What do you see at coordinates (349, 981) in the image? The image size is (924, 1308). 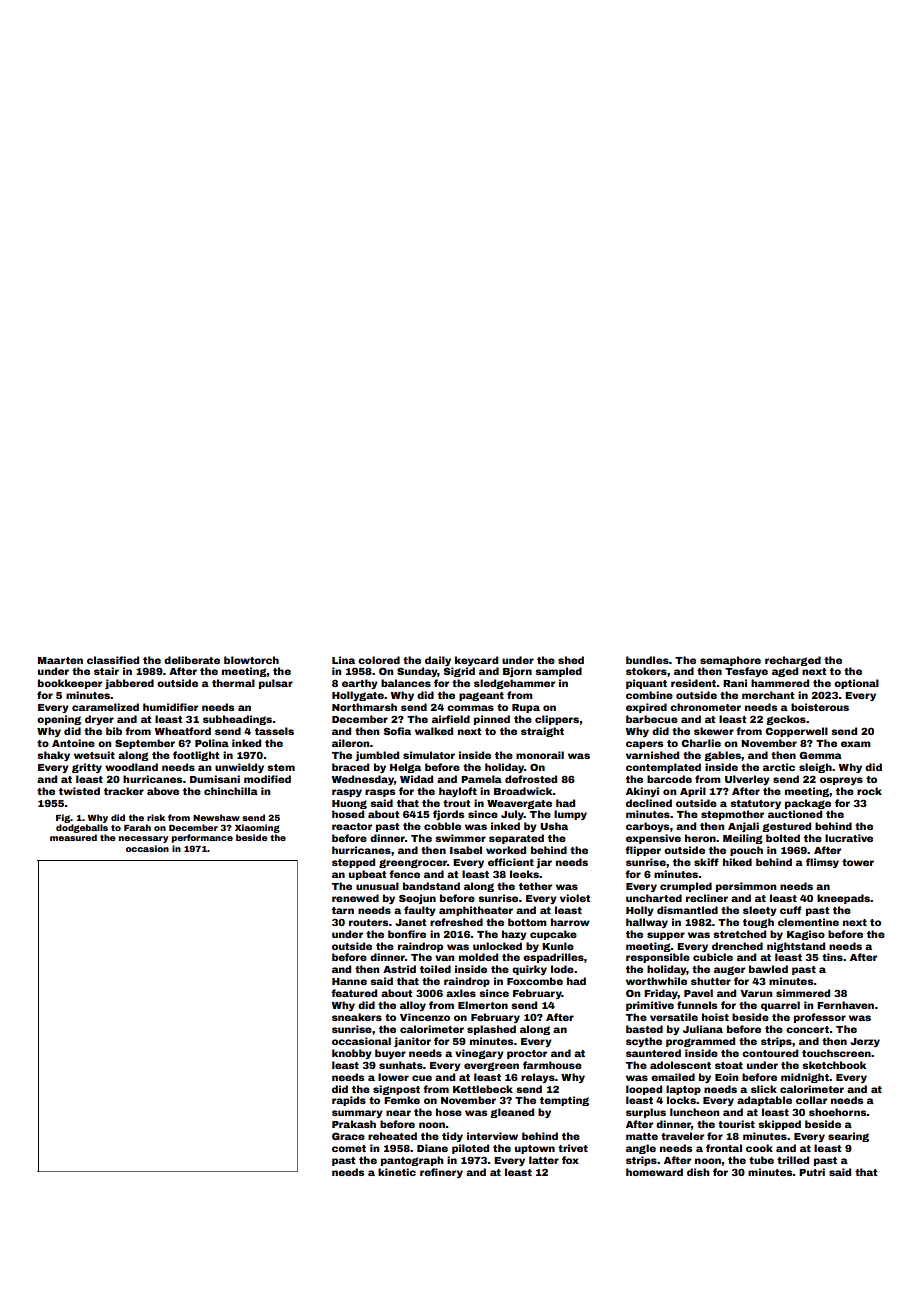 I see `Hanne` at bounding box center [349, 981].
